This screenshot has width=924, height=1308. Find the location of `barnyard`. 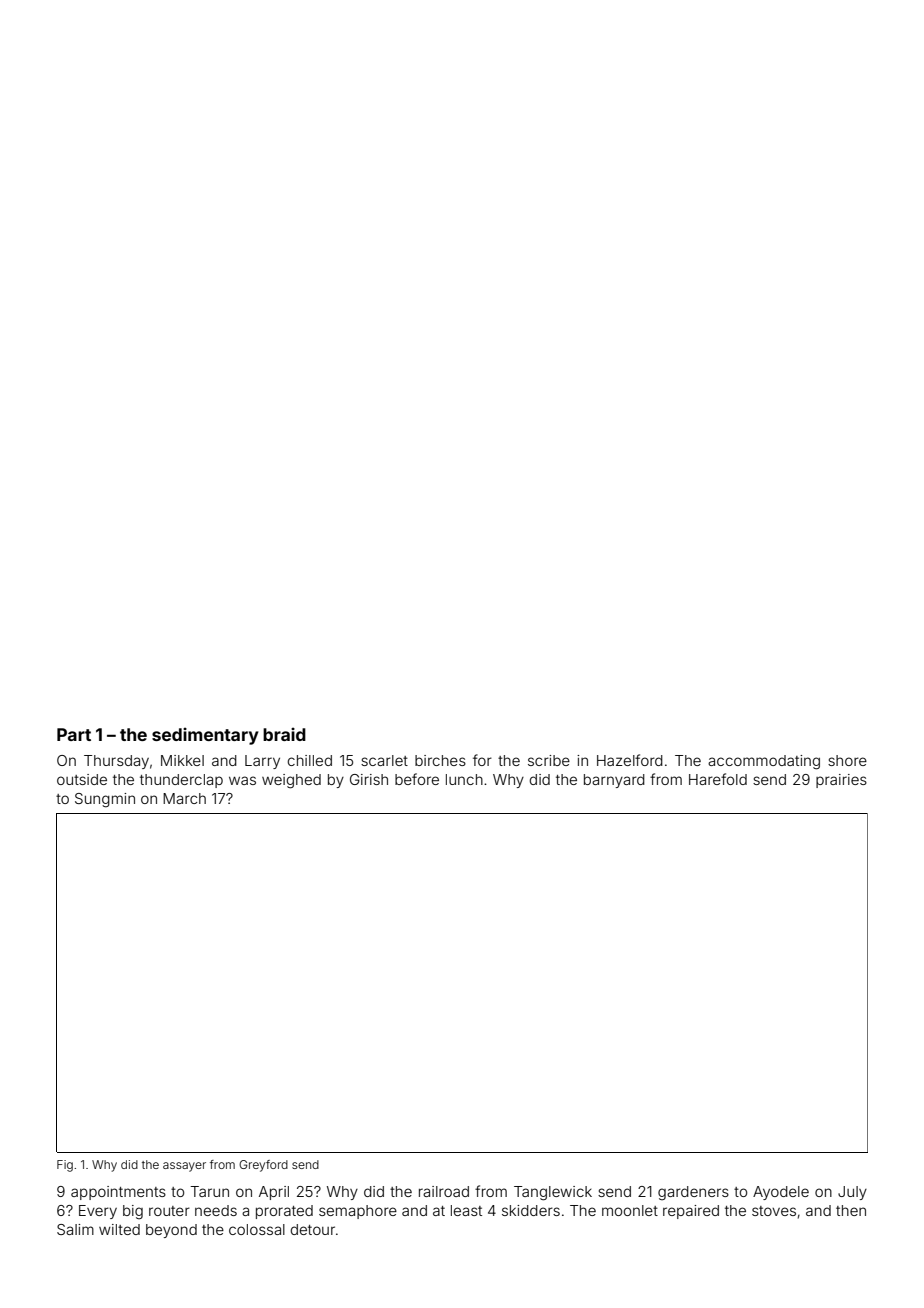

barnyard is located at coordinates (614, 781).
